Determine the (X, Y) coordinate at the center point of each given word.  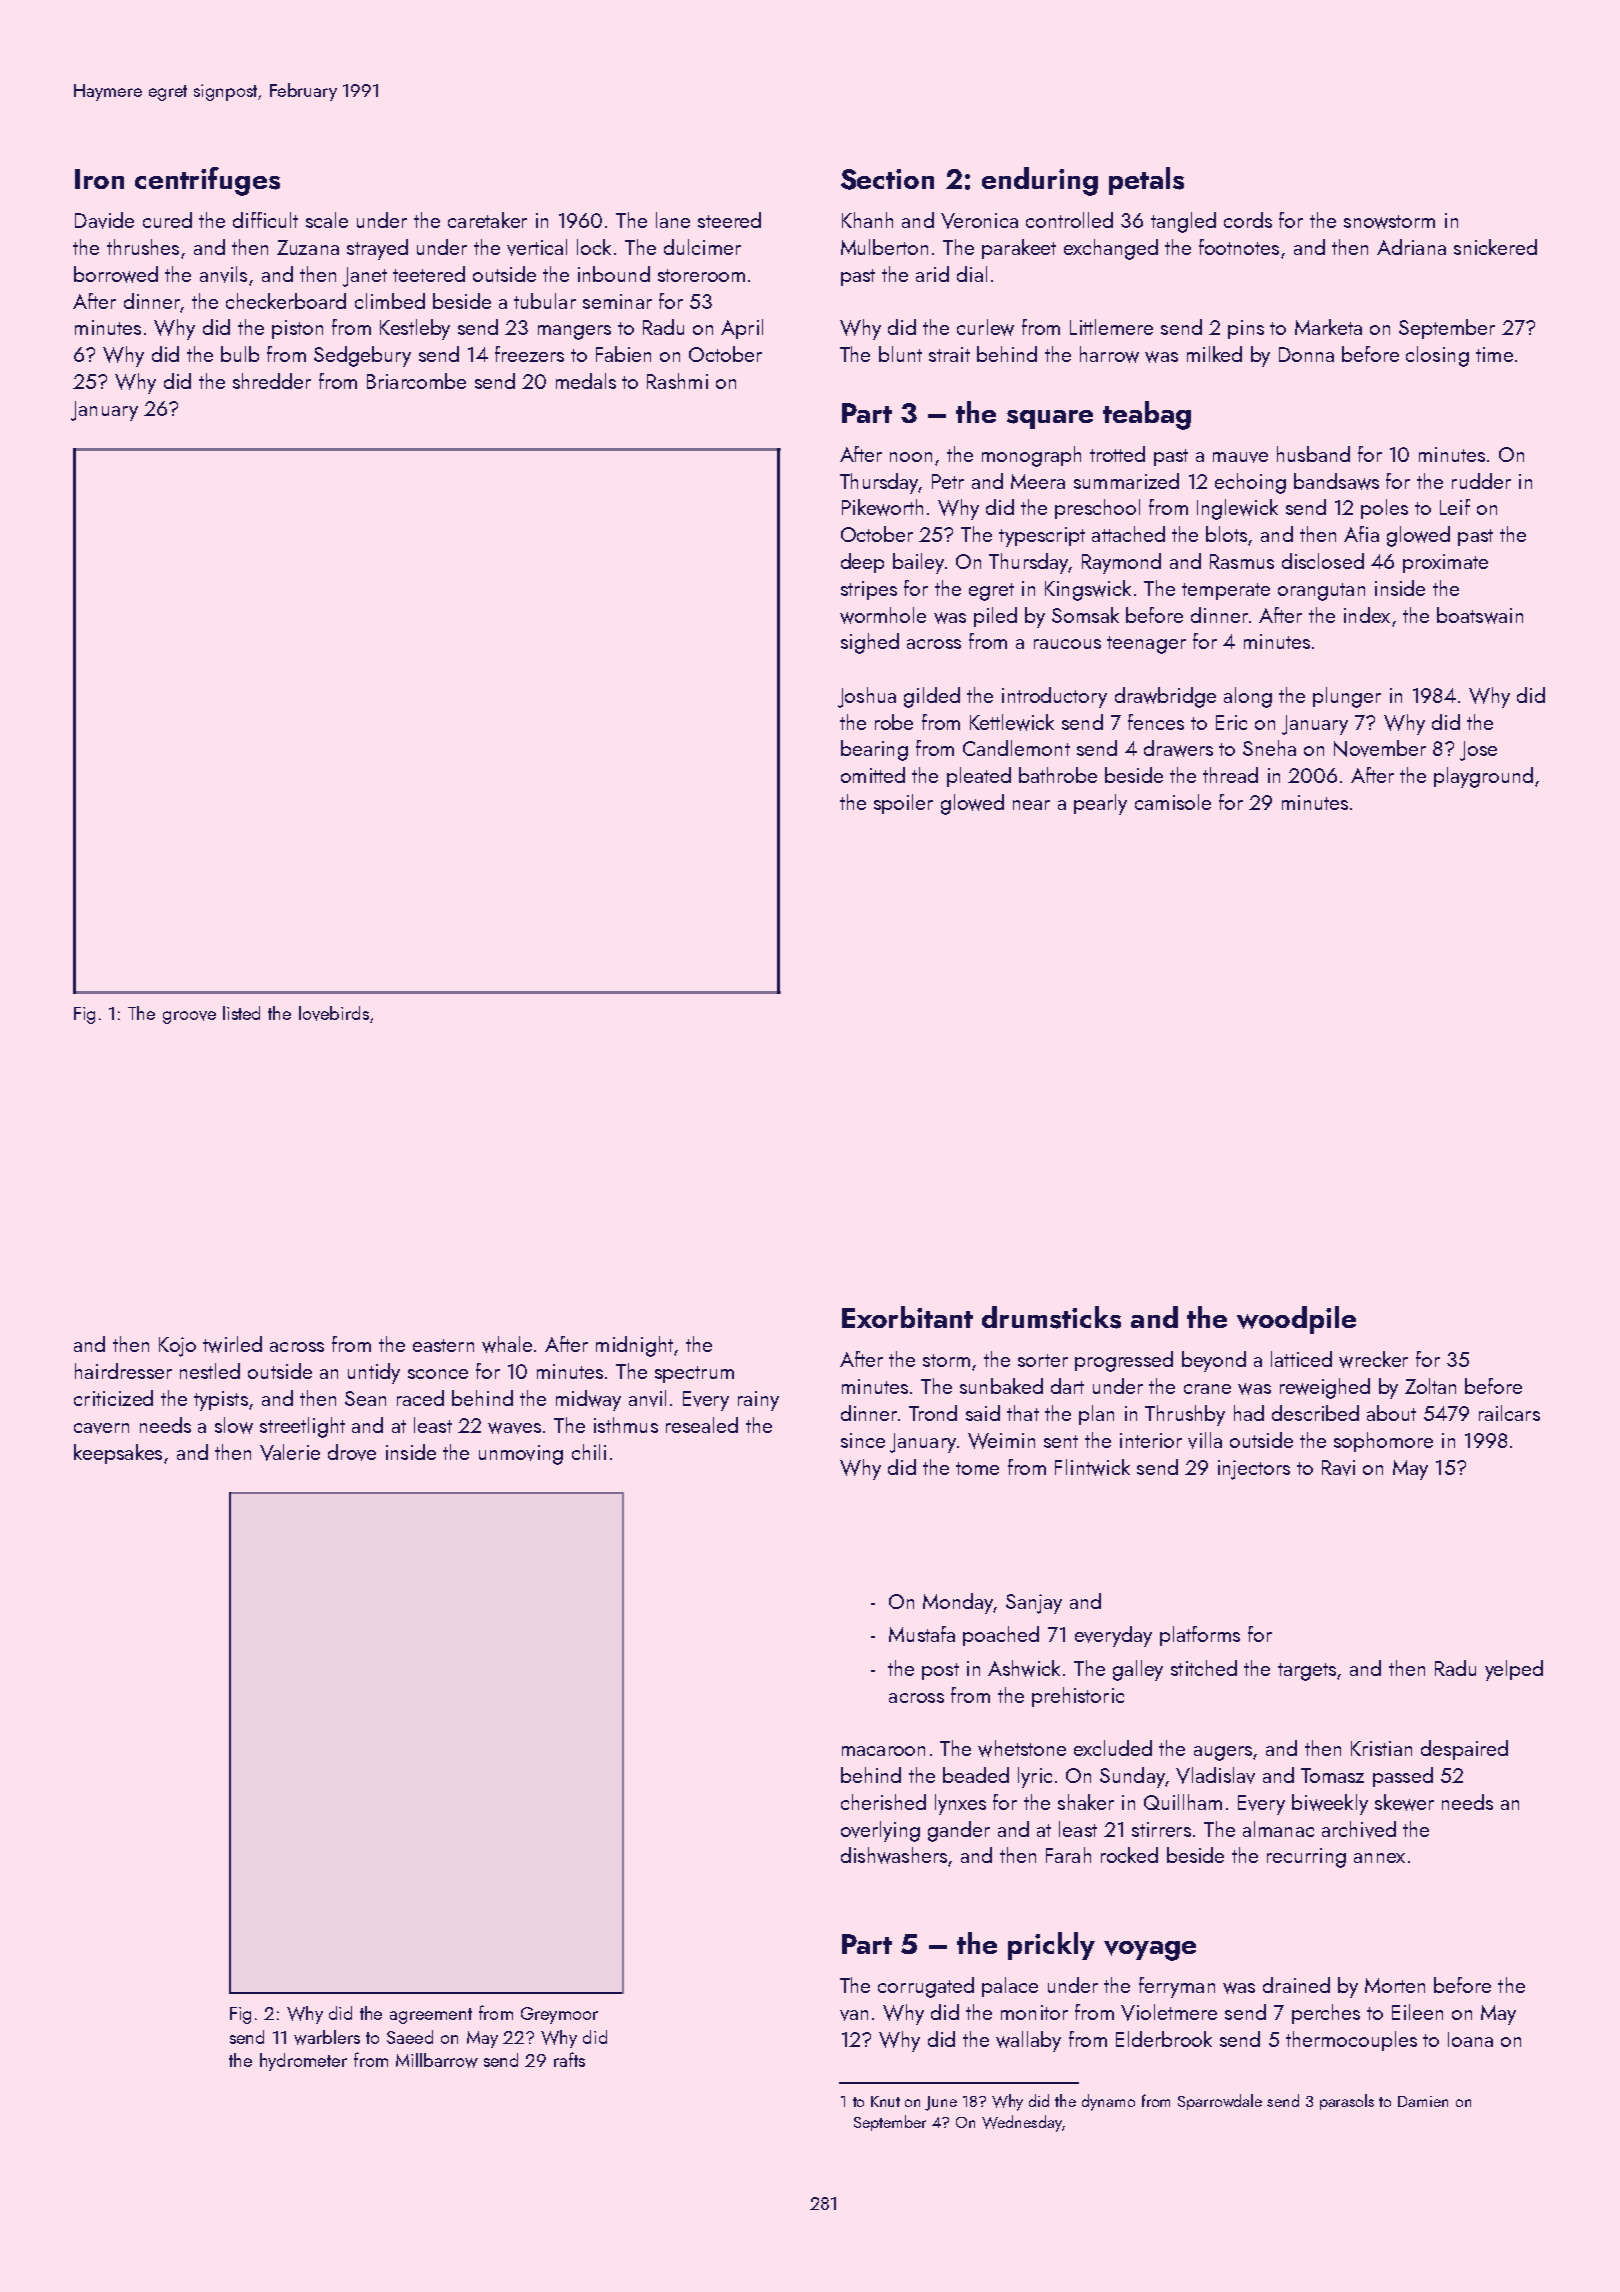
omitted (873, 775)
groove (189, 1017)
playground (1483, 777)
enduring (1040, 181)
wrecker (1373, 1359)
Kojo (177, 1347)
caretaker (487, 220)
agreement (431, 2016)
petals (1146, 181)
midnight (634, 1346)
